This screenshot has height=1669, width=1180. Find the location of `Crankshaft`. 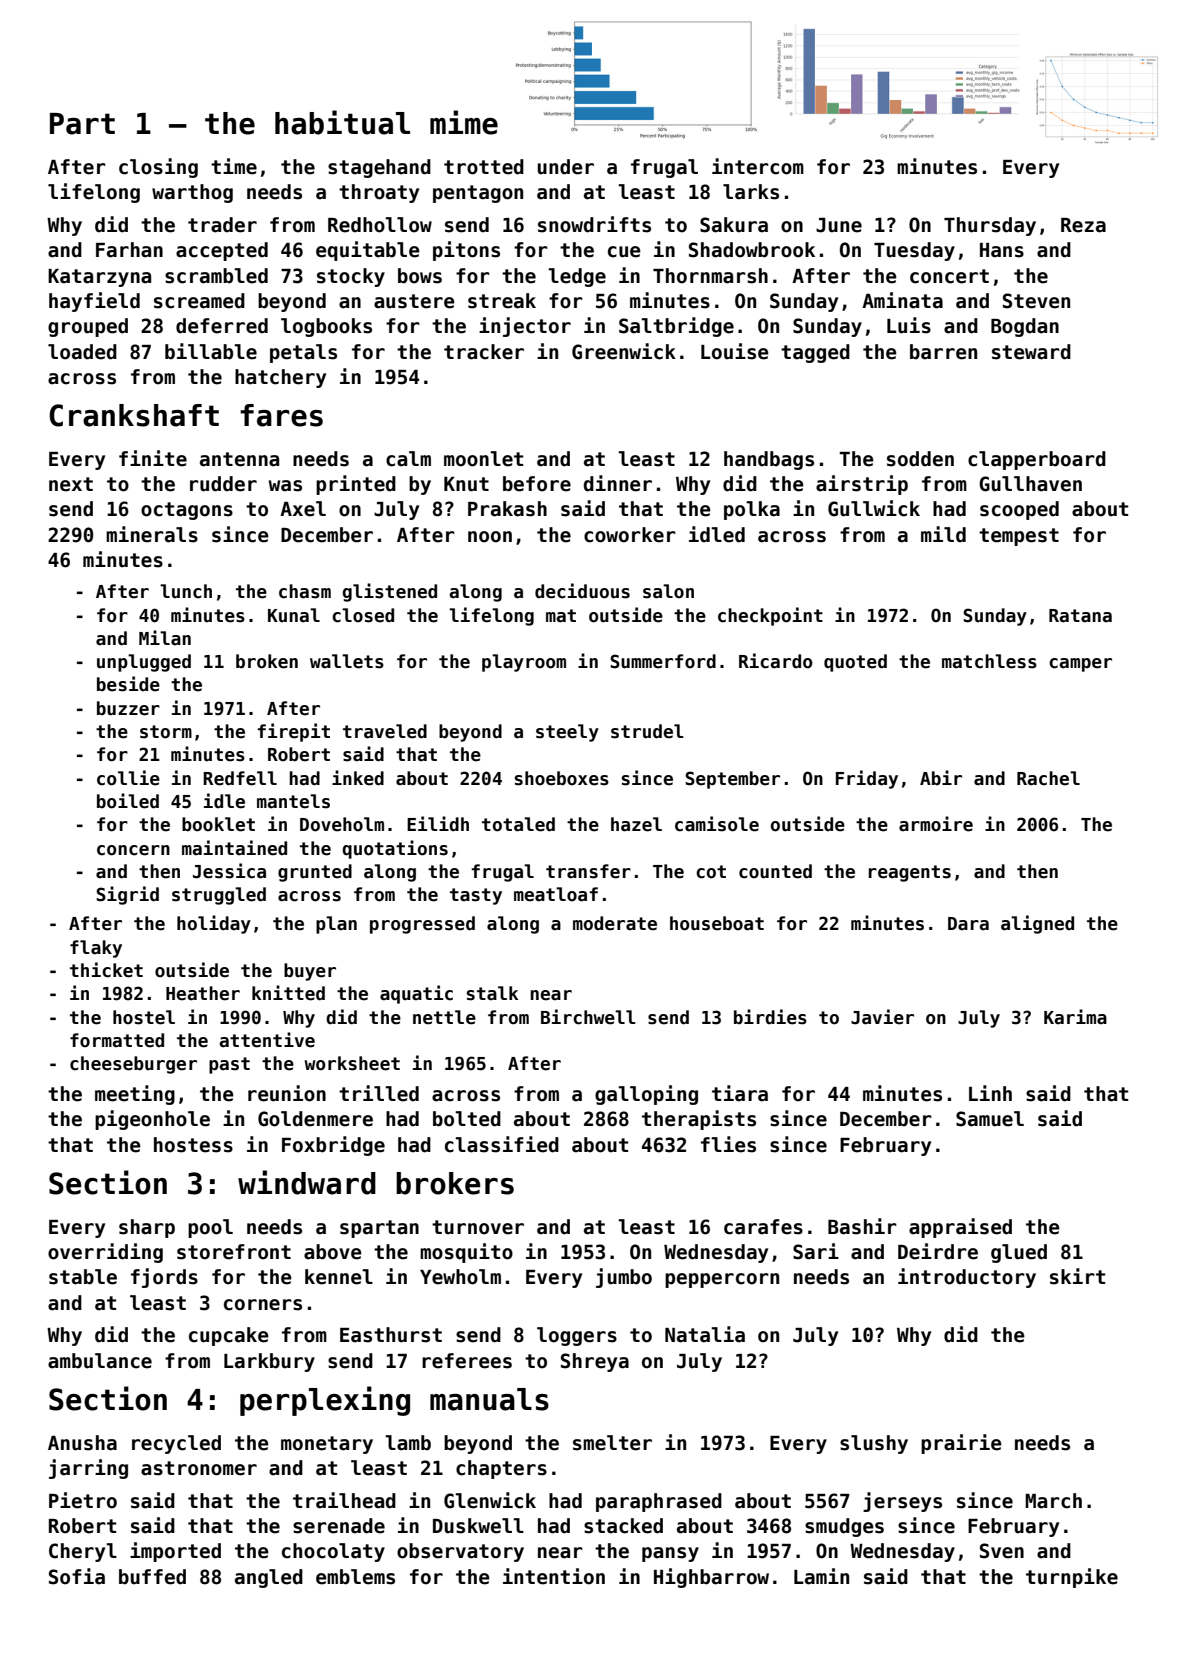

Crankshaft is located at coordinates (134, 415).
